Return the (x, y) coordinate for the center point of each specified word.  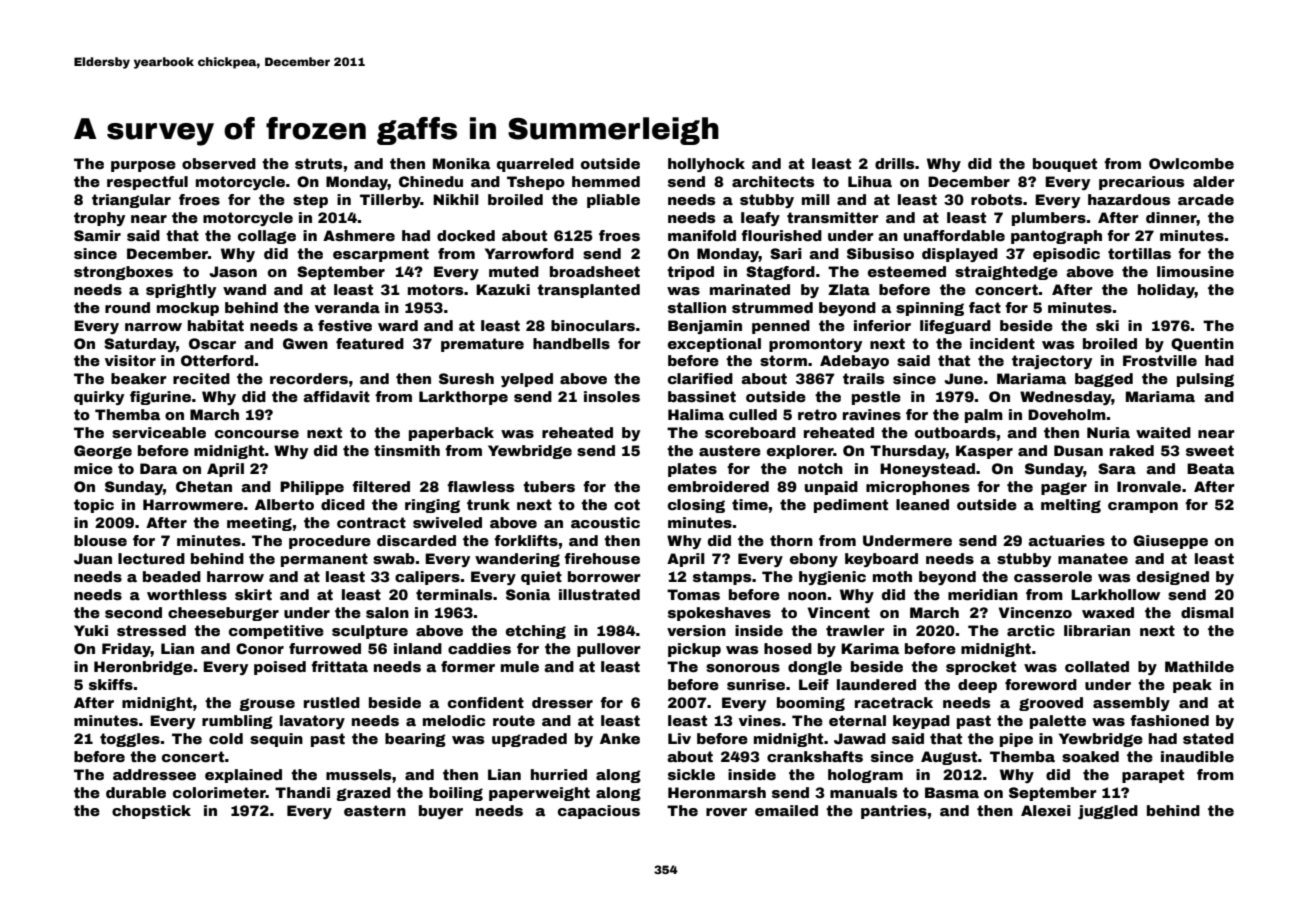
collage (267, 237)
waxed (1108, 612)
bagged (1104, 380)
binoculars (593, 325)
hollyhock (706, 165)
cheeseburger (223, 614)
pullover (609, 650)
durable (136, 792)
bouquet (1065, 165)
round (127, 307)
